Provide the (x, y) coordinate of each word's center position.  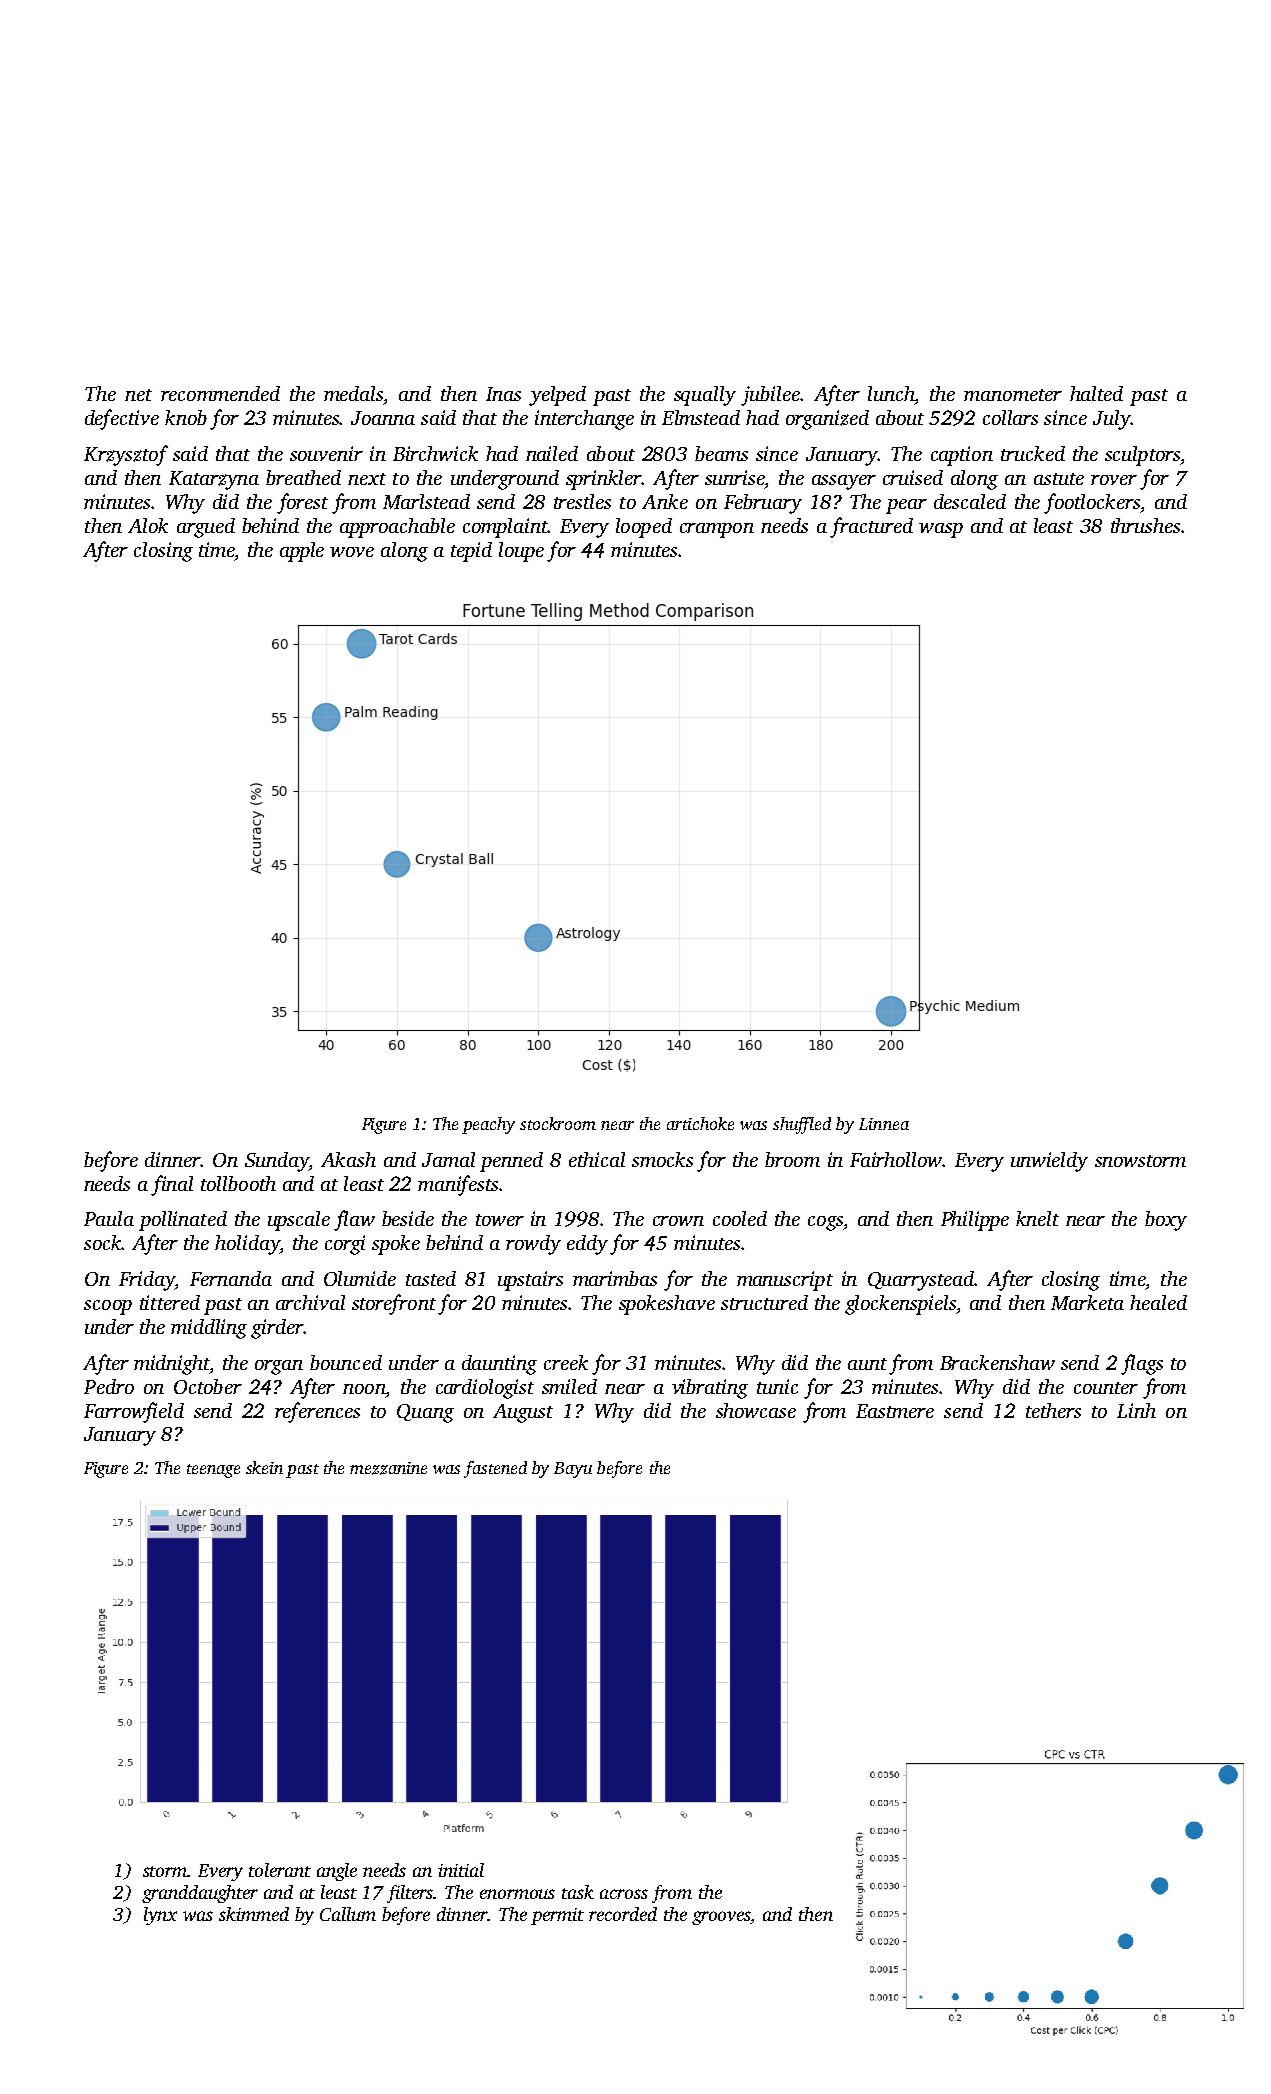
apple (302, 552)
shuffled (802, 1125)
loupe (521, 552)
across (624, 1894)
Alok (148, 525)
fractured (871, 527)
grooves (721, 1918)
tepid (471, 552)
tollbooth (238, 1183)
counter (1106, 1388)
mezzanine (388, 1468)
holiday (247, 1245)
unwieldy (1049, 1162)
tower (500, 1220)
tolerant (280, 1870)
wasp (941, 530)
